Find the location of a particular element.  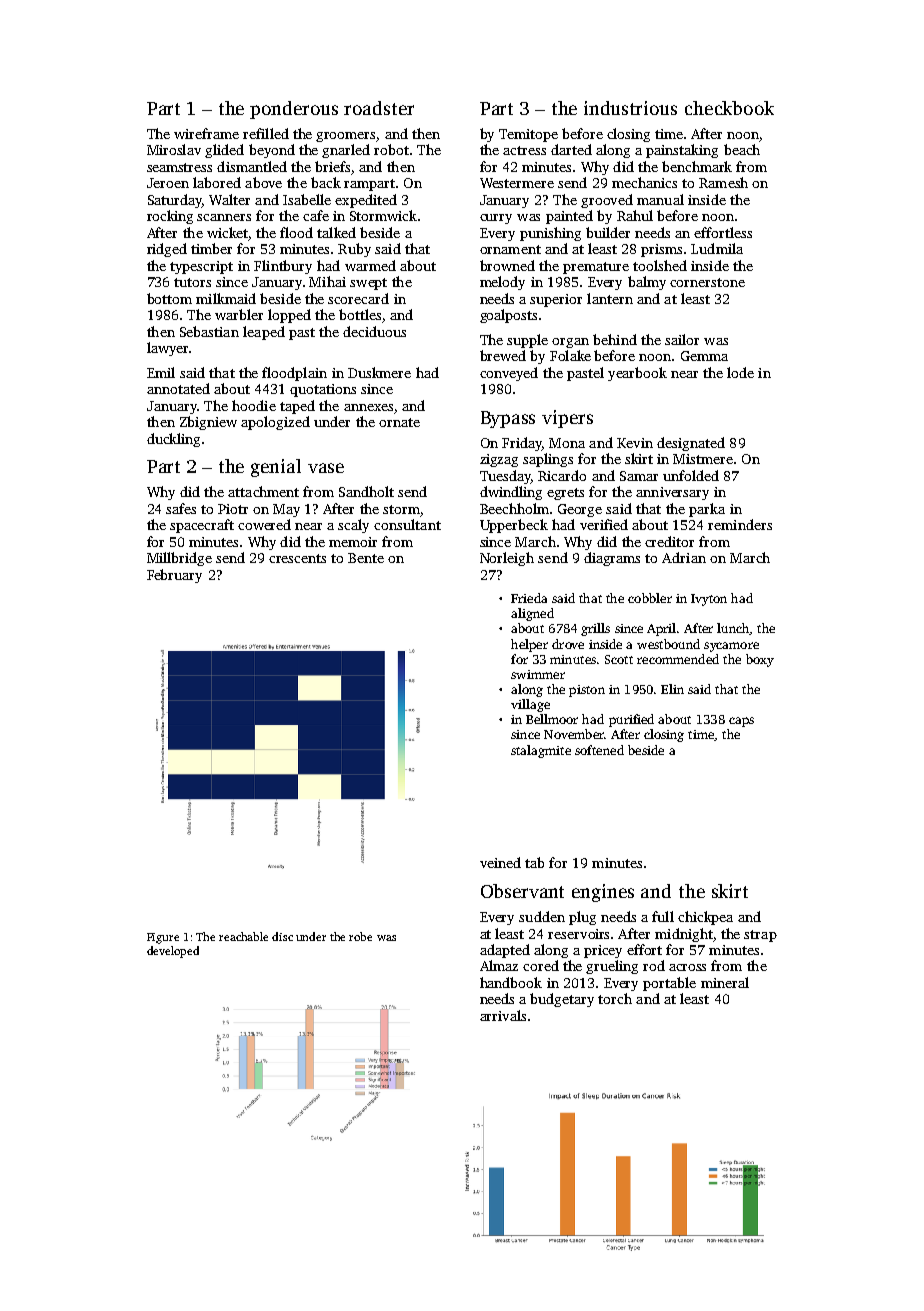

industrious is located at coordinates (630, 108).
